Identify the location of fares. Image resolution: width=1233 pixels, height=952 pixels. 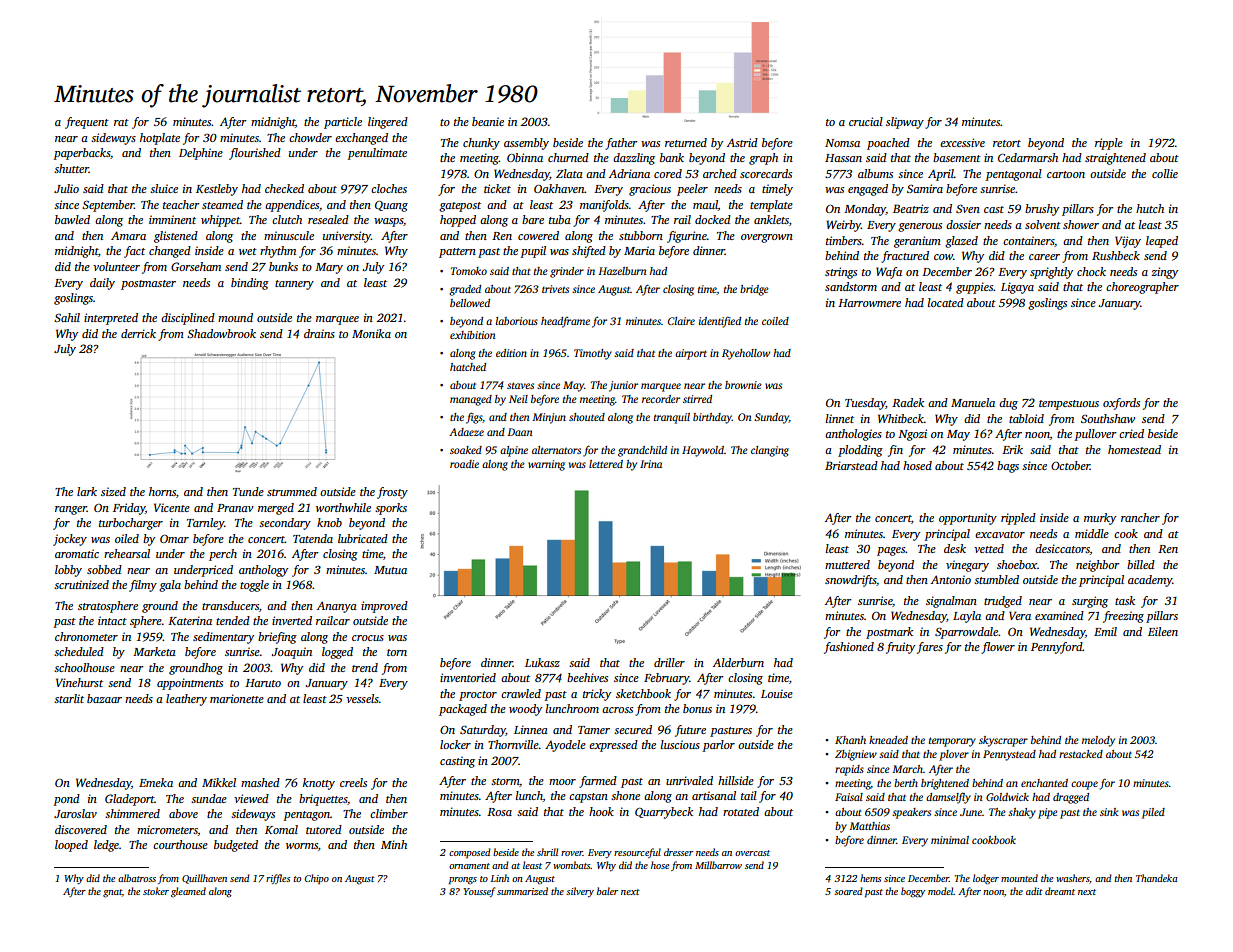
(930, 648).
